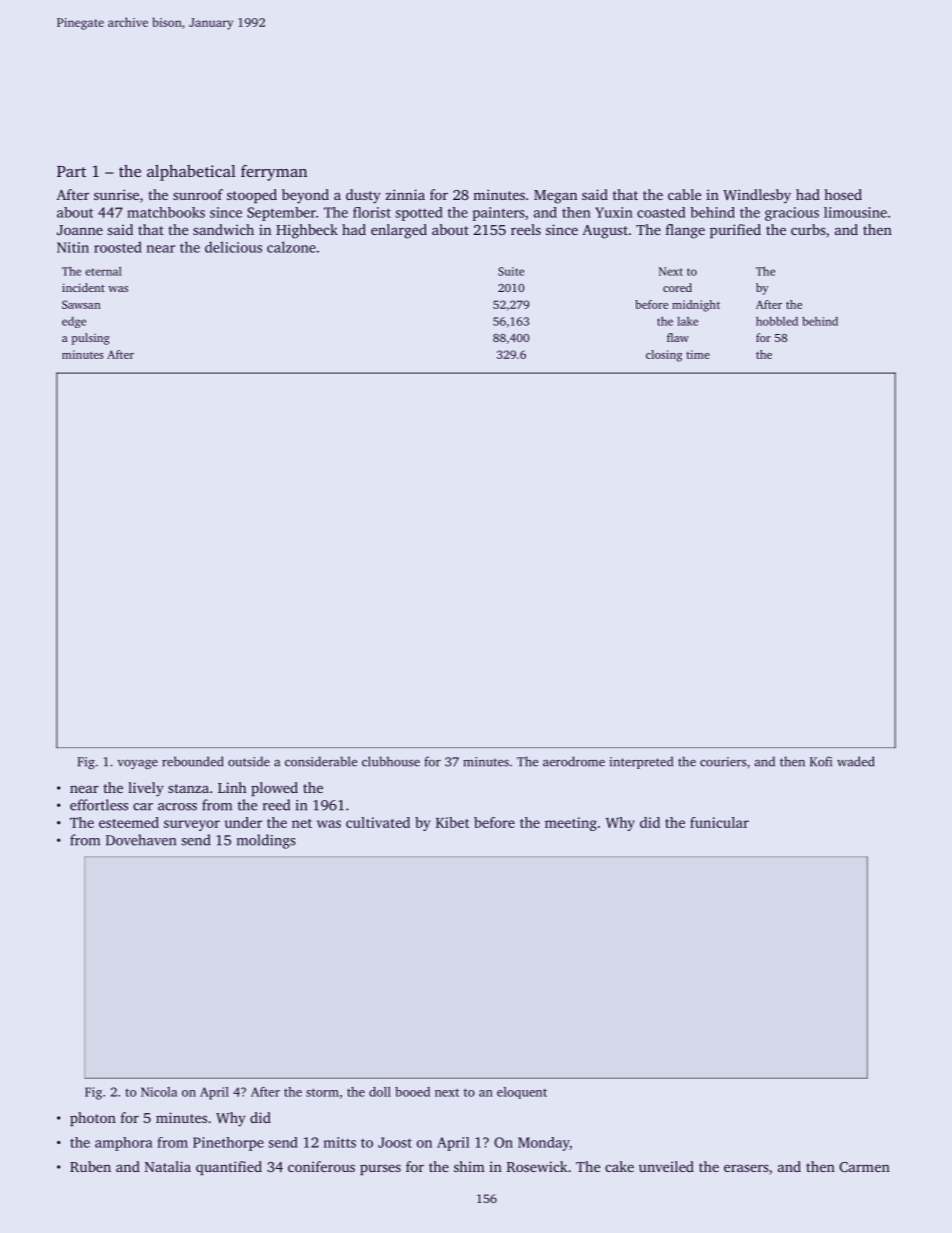 This image has height=1233, width=952. Describe the element at coordinates (99, 805) in the image. I see `effortless` at that location.
